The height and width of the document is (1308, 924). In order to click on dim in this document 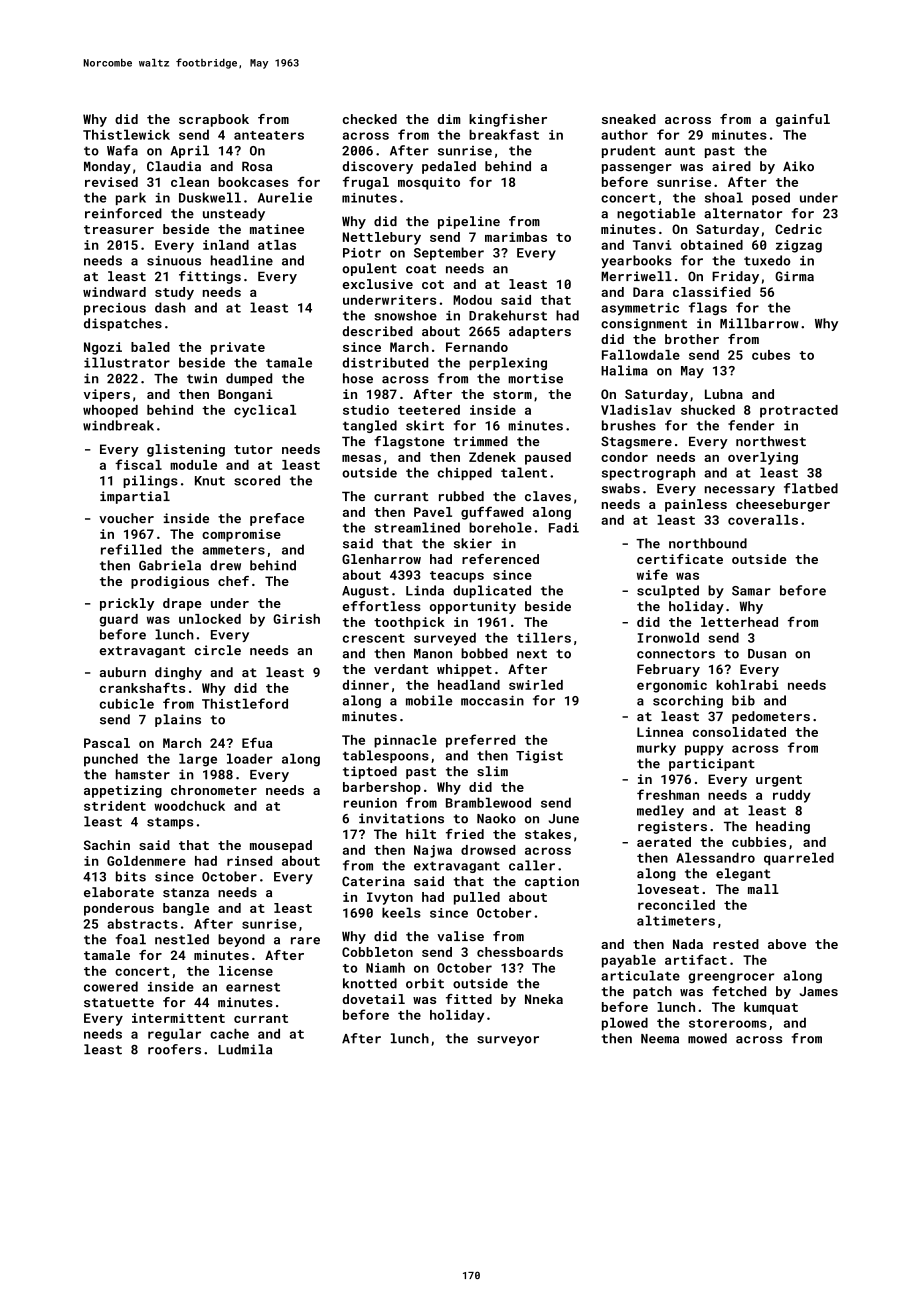, I will do `click(448, 119)`.
